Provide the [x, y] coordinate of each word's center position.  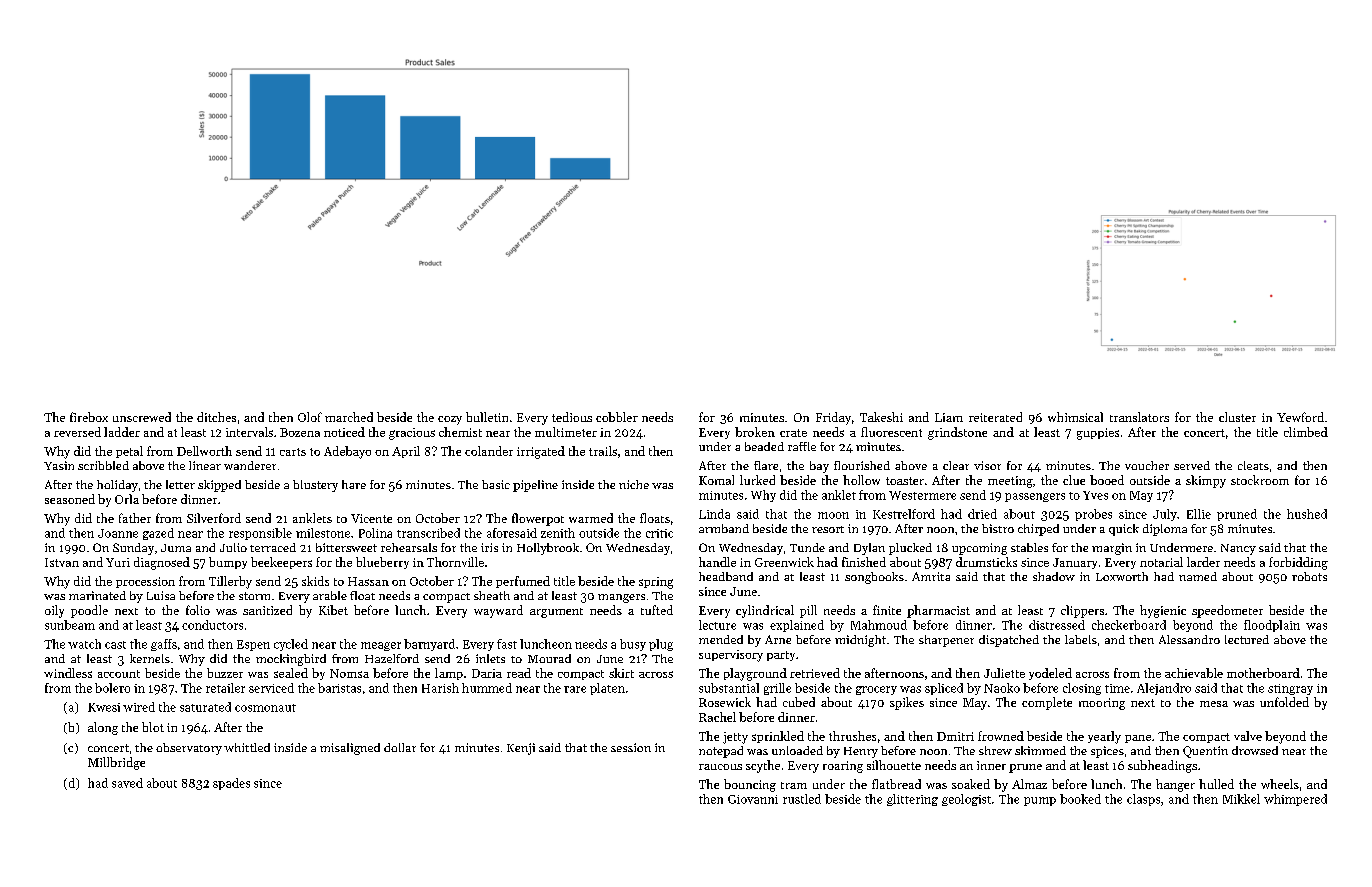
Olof [310, 417]
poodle [89, 611]
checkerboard [1129, 625]
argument [556, 613]
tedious [572, 417]
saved [127, 783]
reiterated [995, 417]
